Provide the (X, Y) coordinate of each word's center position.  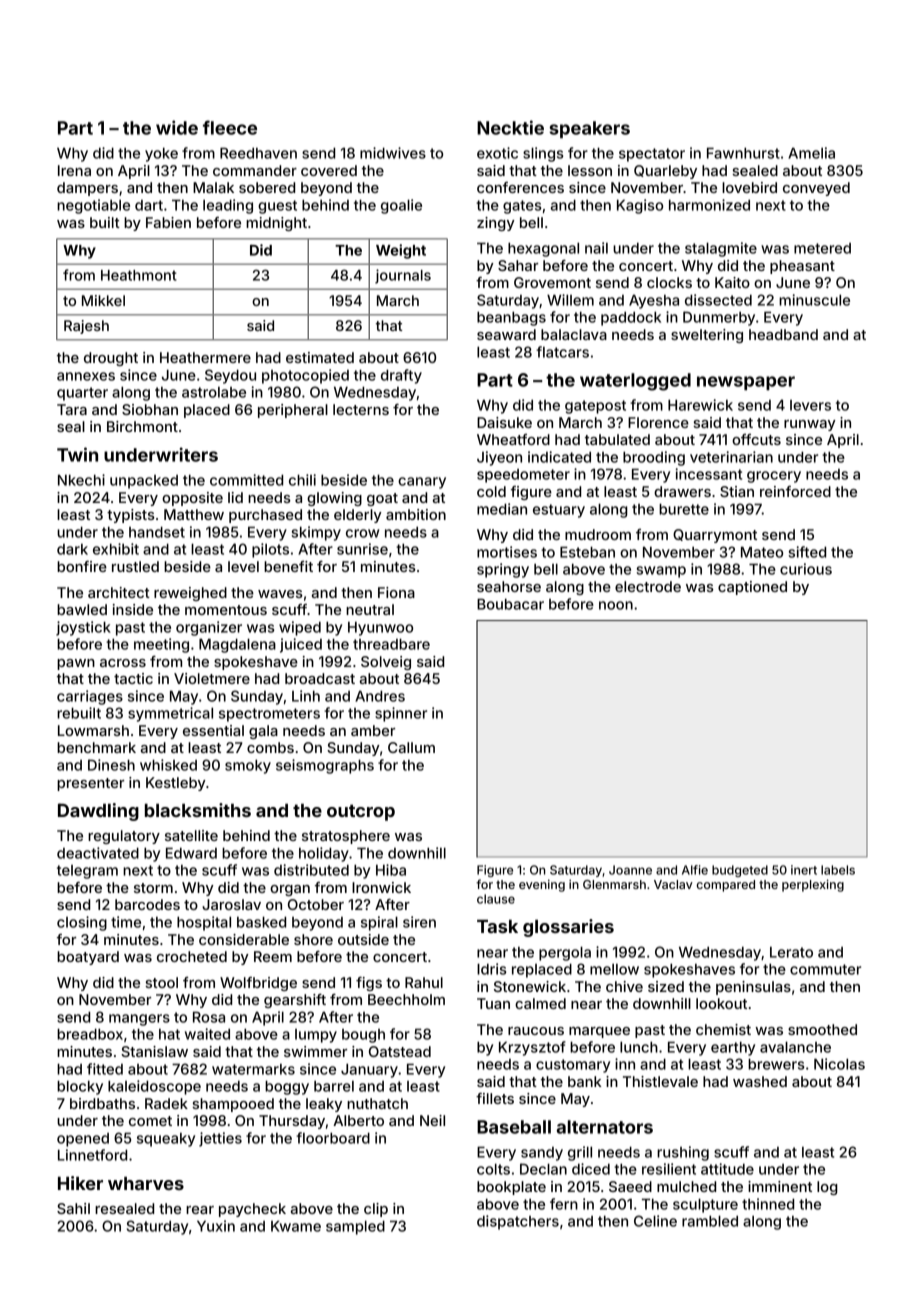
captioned (752, 588)
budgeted (740, 871)
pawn (76, 664)
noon (616, 605)
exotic (497, 153)
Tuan (493, 1003)
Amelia (811, 153)
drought (111, 359)
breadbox (90, 1034)
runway (810, 425)
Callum (411, 747)
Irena (74, 170)
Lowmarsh (93, 730)
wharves (146, 1183)
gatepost (595, 407)
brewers (776, 1064)
